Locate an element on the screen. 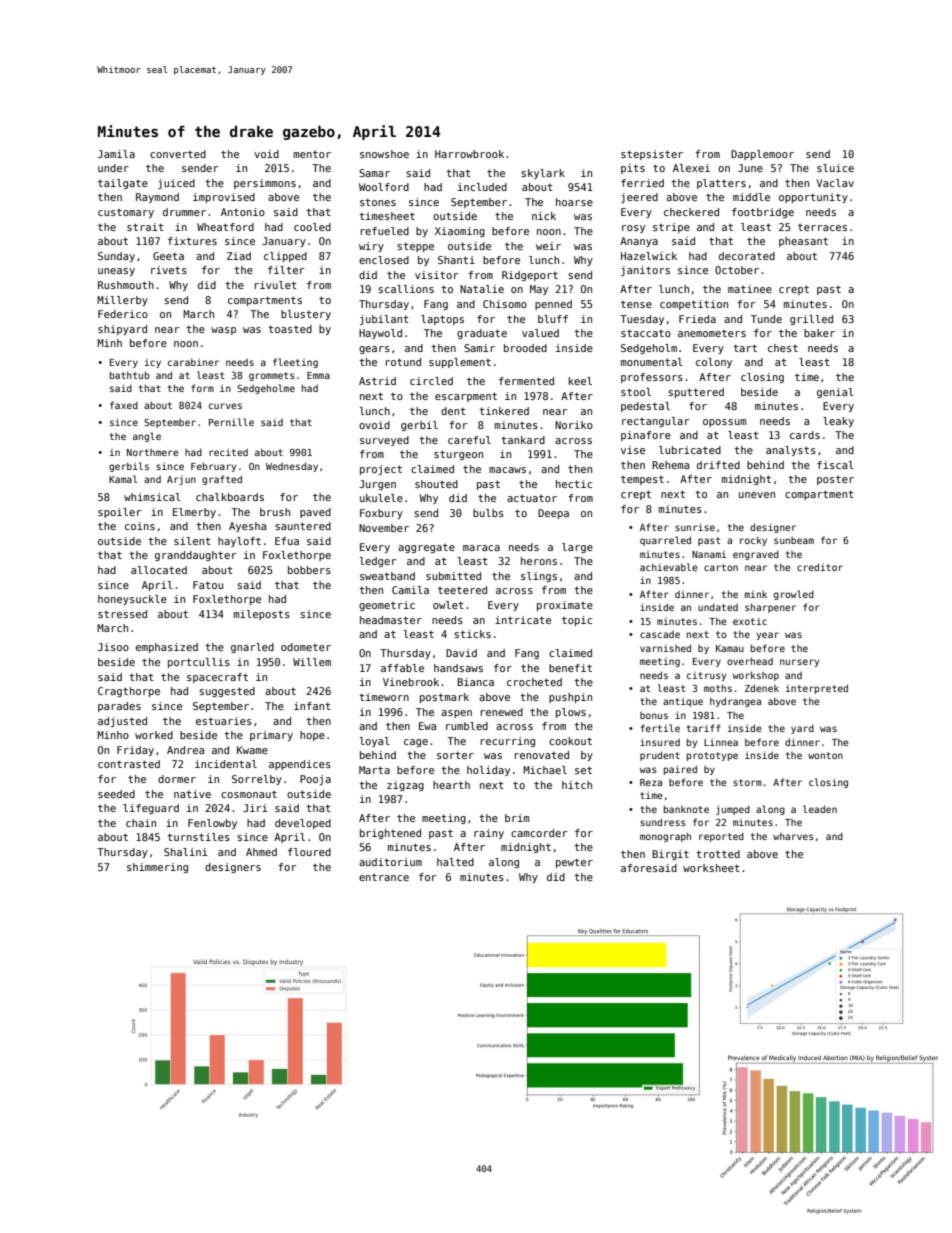  visitor is located at coordinates (436, 275).
